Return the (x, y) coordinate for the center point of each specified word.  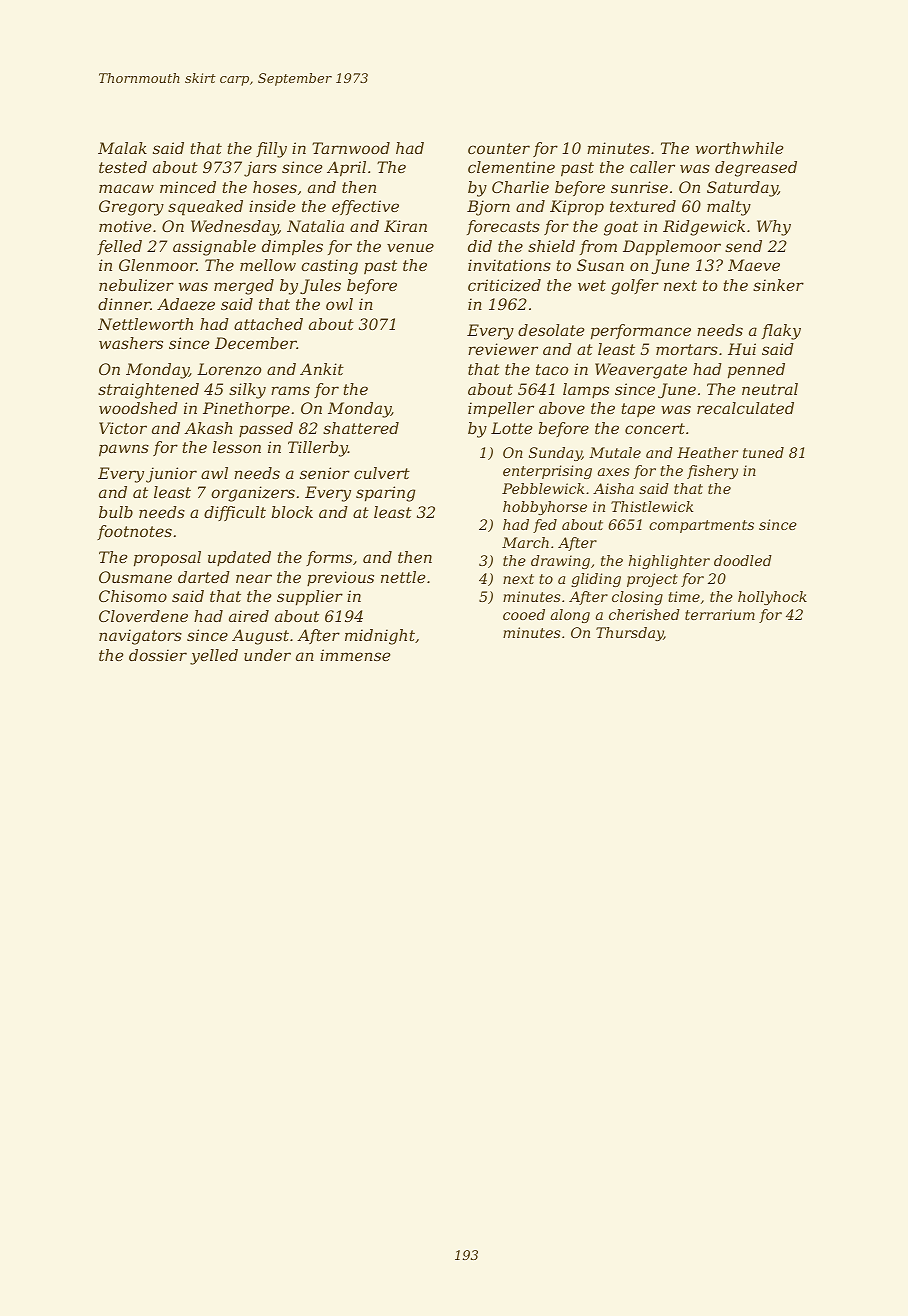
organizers (253, 494)
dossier (158, 655)
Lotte (512, 428)
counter (499, 148)
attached (268, 324)
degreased (756, 169)
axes (614, 472)
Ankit (322, 369)
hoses (275, 187)
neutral (770, 389)
